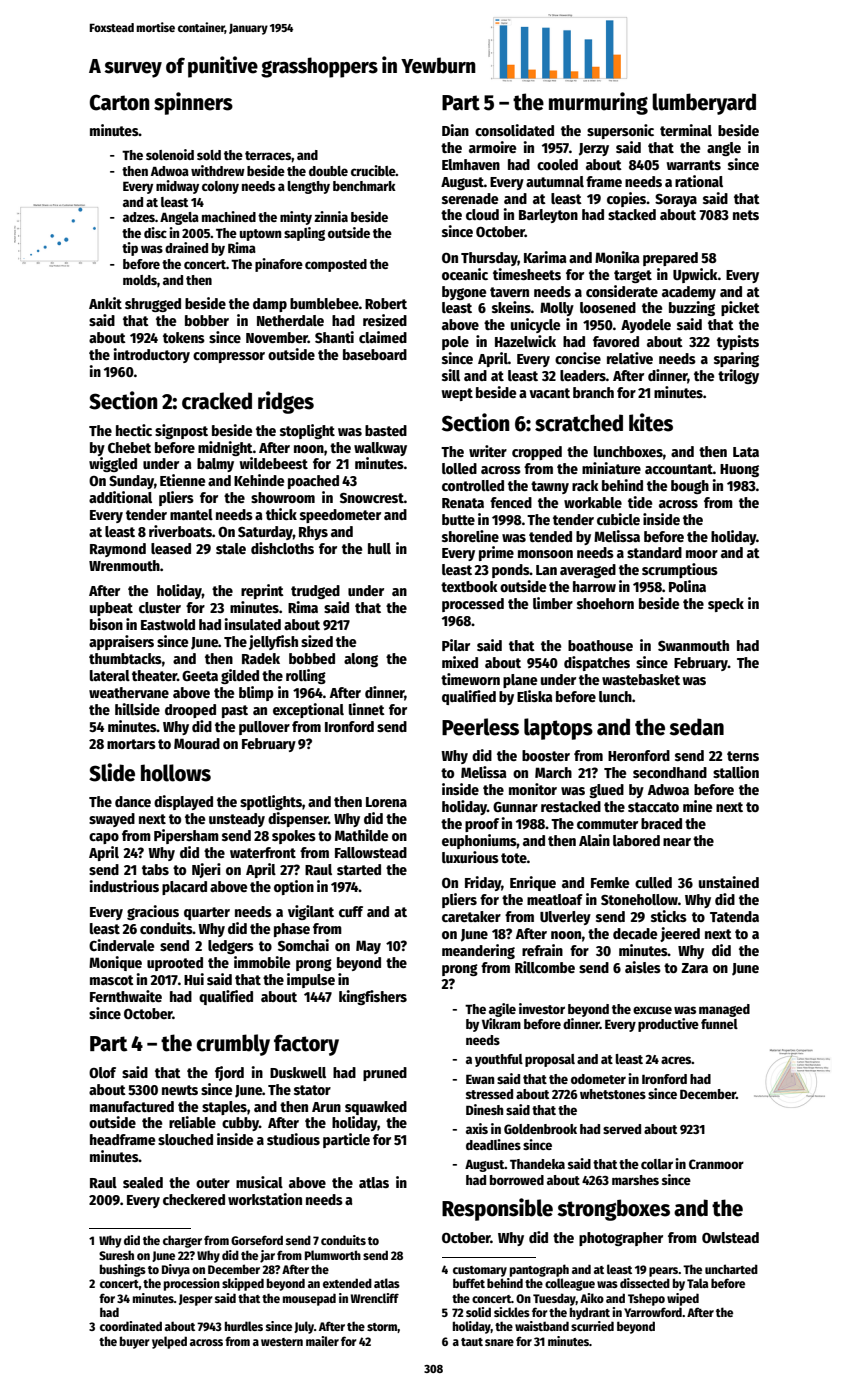 The width and height of the screenshot is (849, 1400). Describe the element at coordinates (367, 709) in the screenshot. I see `linnet` at that location.
